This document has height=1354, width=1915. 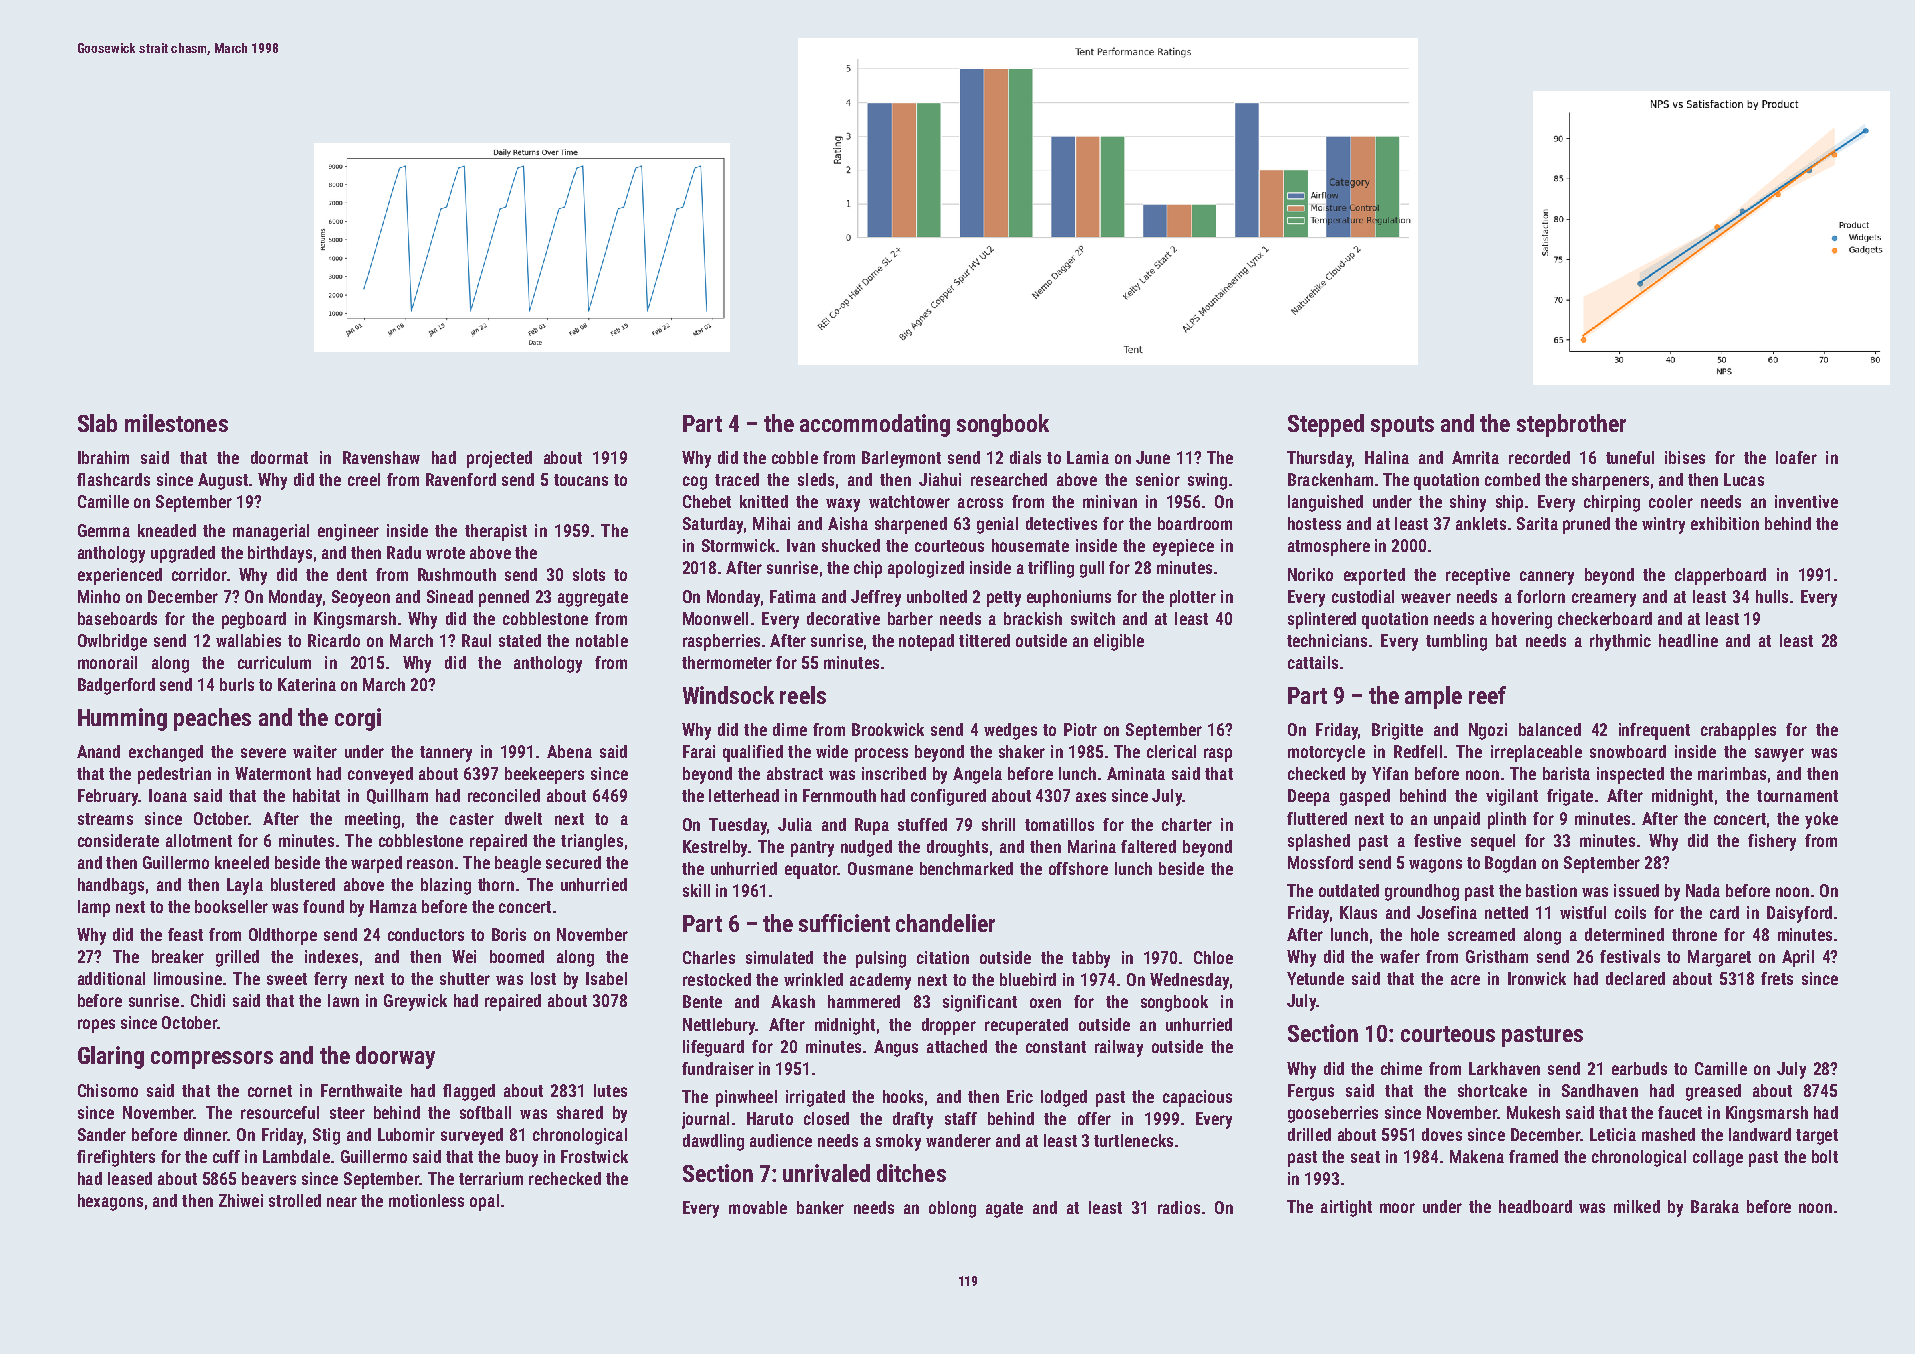 What do you see at coordinates (241, 1200) in the document?
I see `Zhiwei` at bounding box center [241, 1200].
